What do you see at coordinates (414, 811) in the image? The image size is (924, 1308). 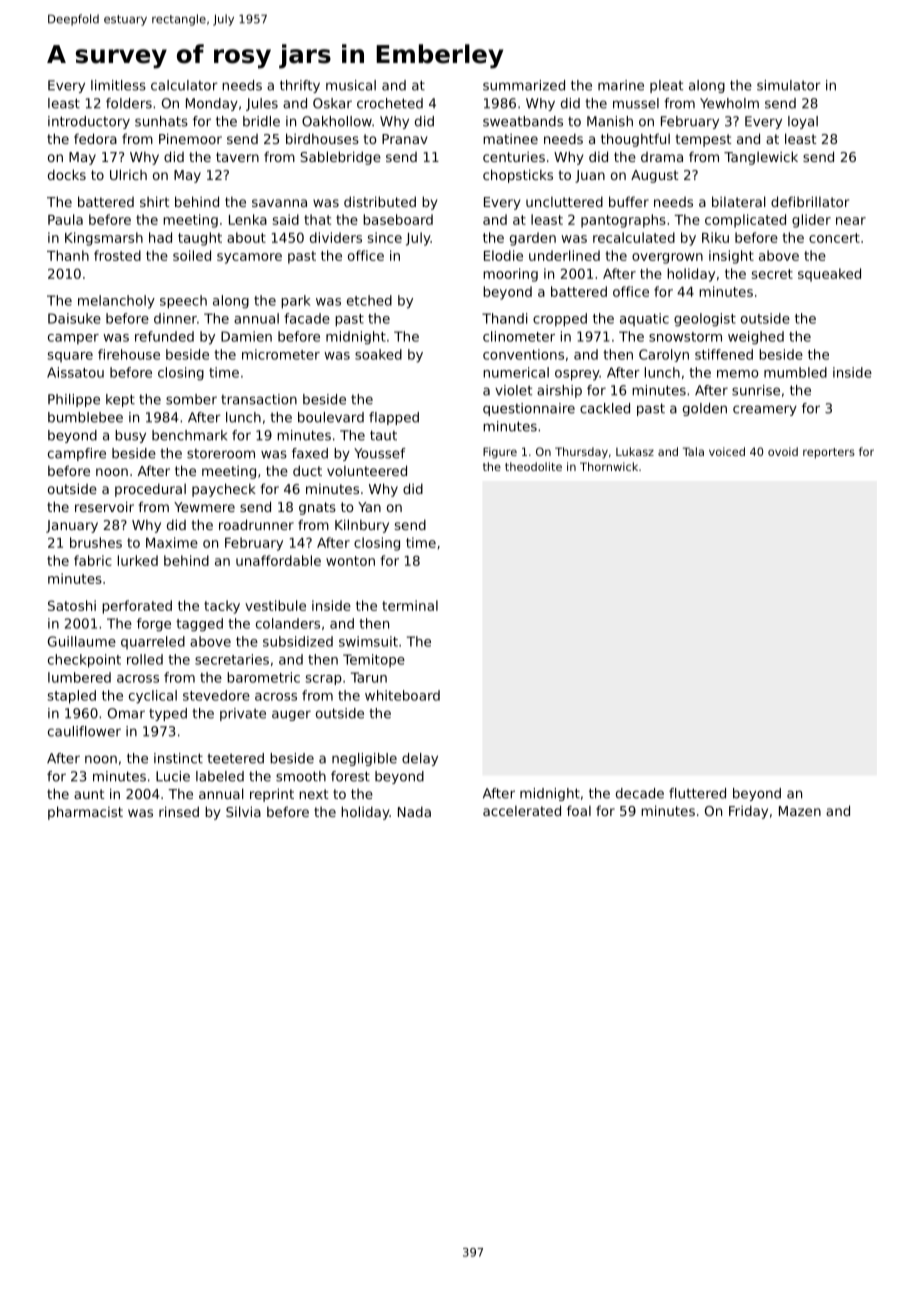 I see `Nada` at bounding box center [414, 811].
